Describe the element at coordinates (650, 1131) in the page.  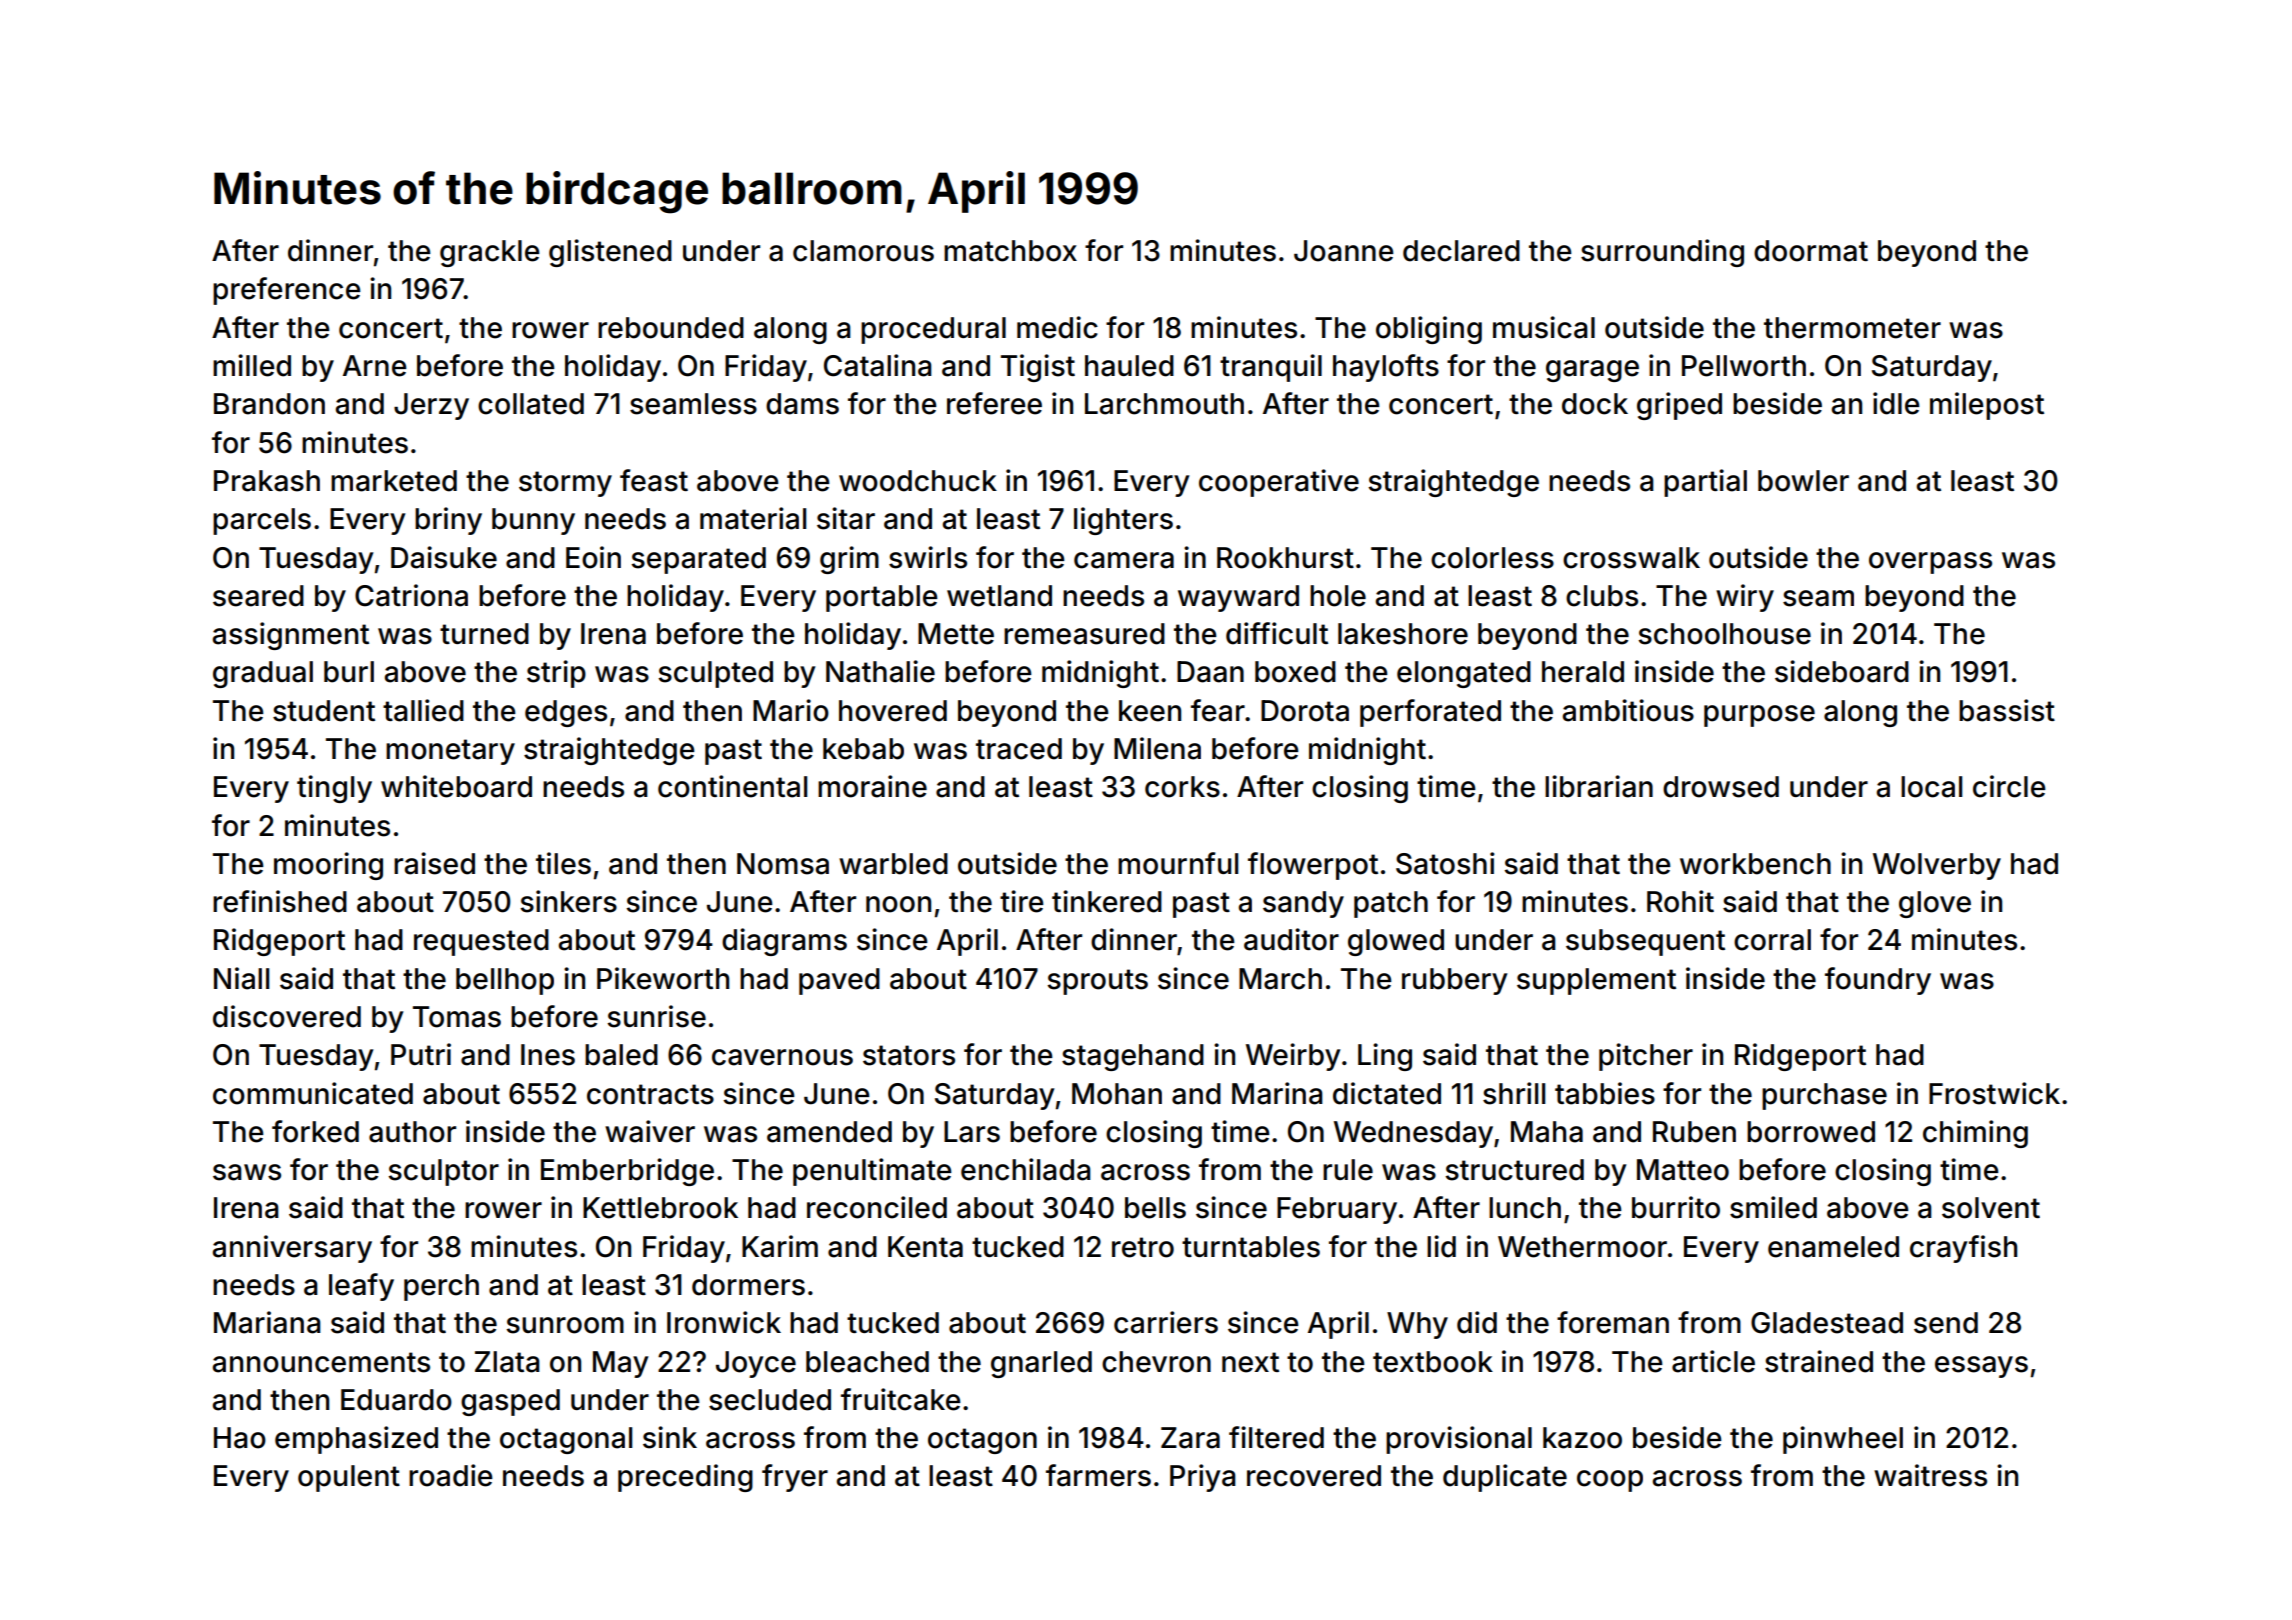
I see `waiver` at that location.
